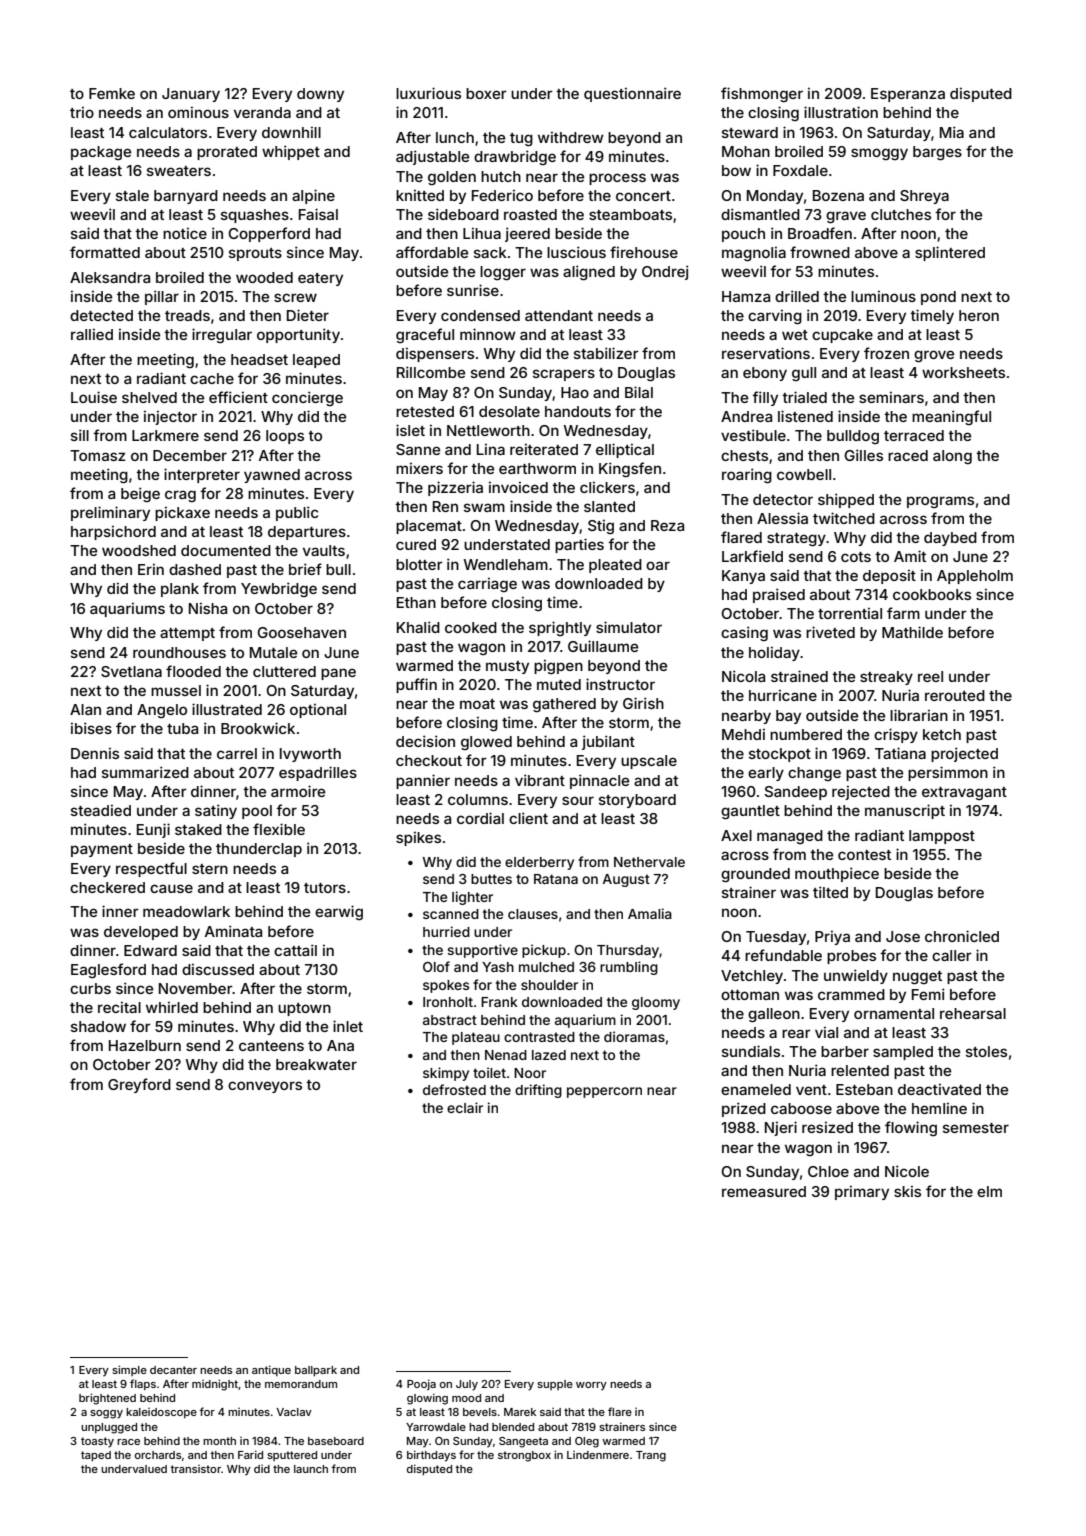  What do you see at coordinates (806, 734) in the screenshot?
I see `numbered` at bounding box center [806, 734].
